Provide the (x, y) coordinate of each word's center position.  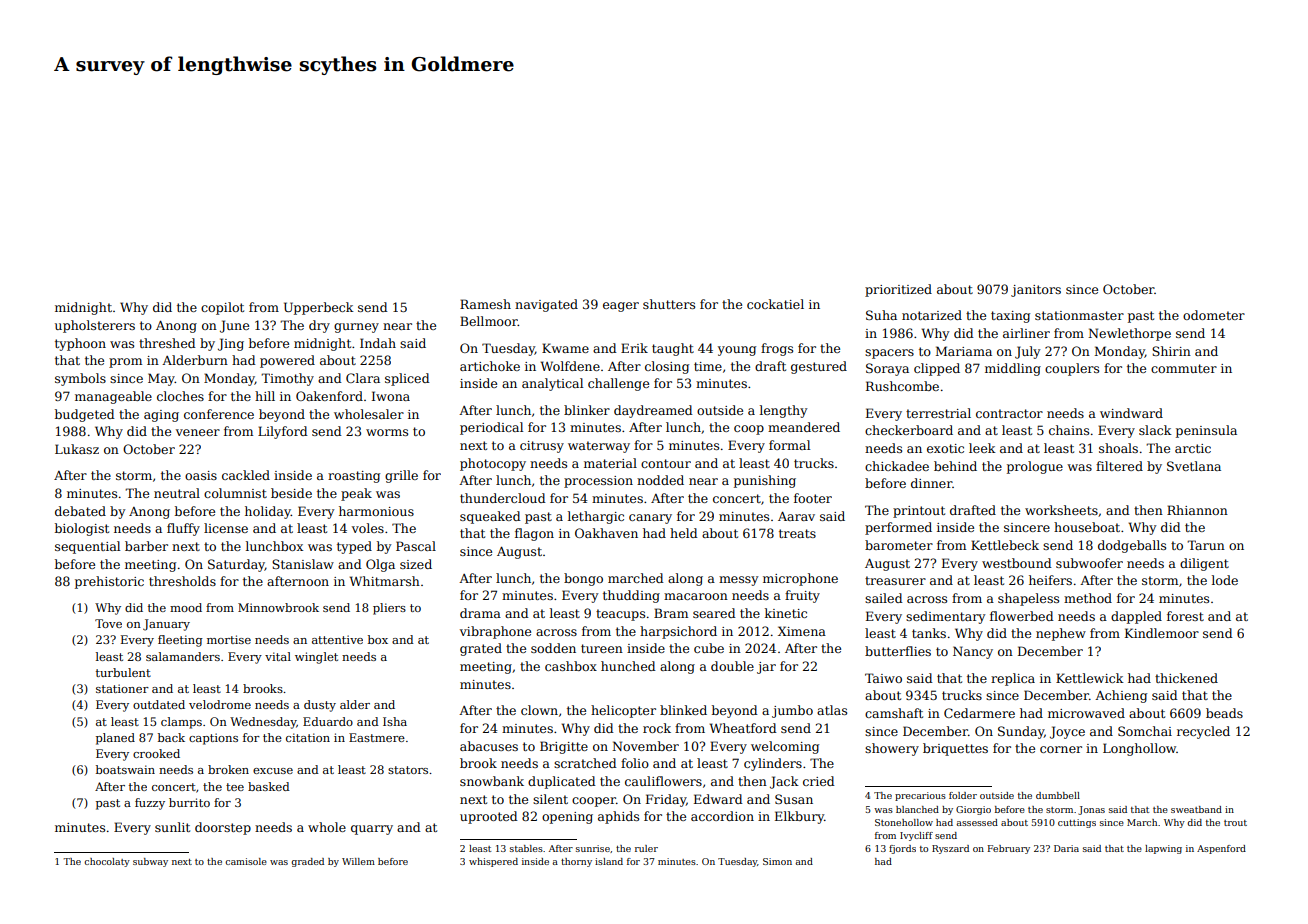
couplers (1072, 369)
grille (401, 476)
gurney (356, 328)
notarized (932, 315)
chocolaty (107, 862)
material (610, 463)
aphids (618, 817)
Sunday (1021, 732)
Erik (634, 348)
